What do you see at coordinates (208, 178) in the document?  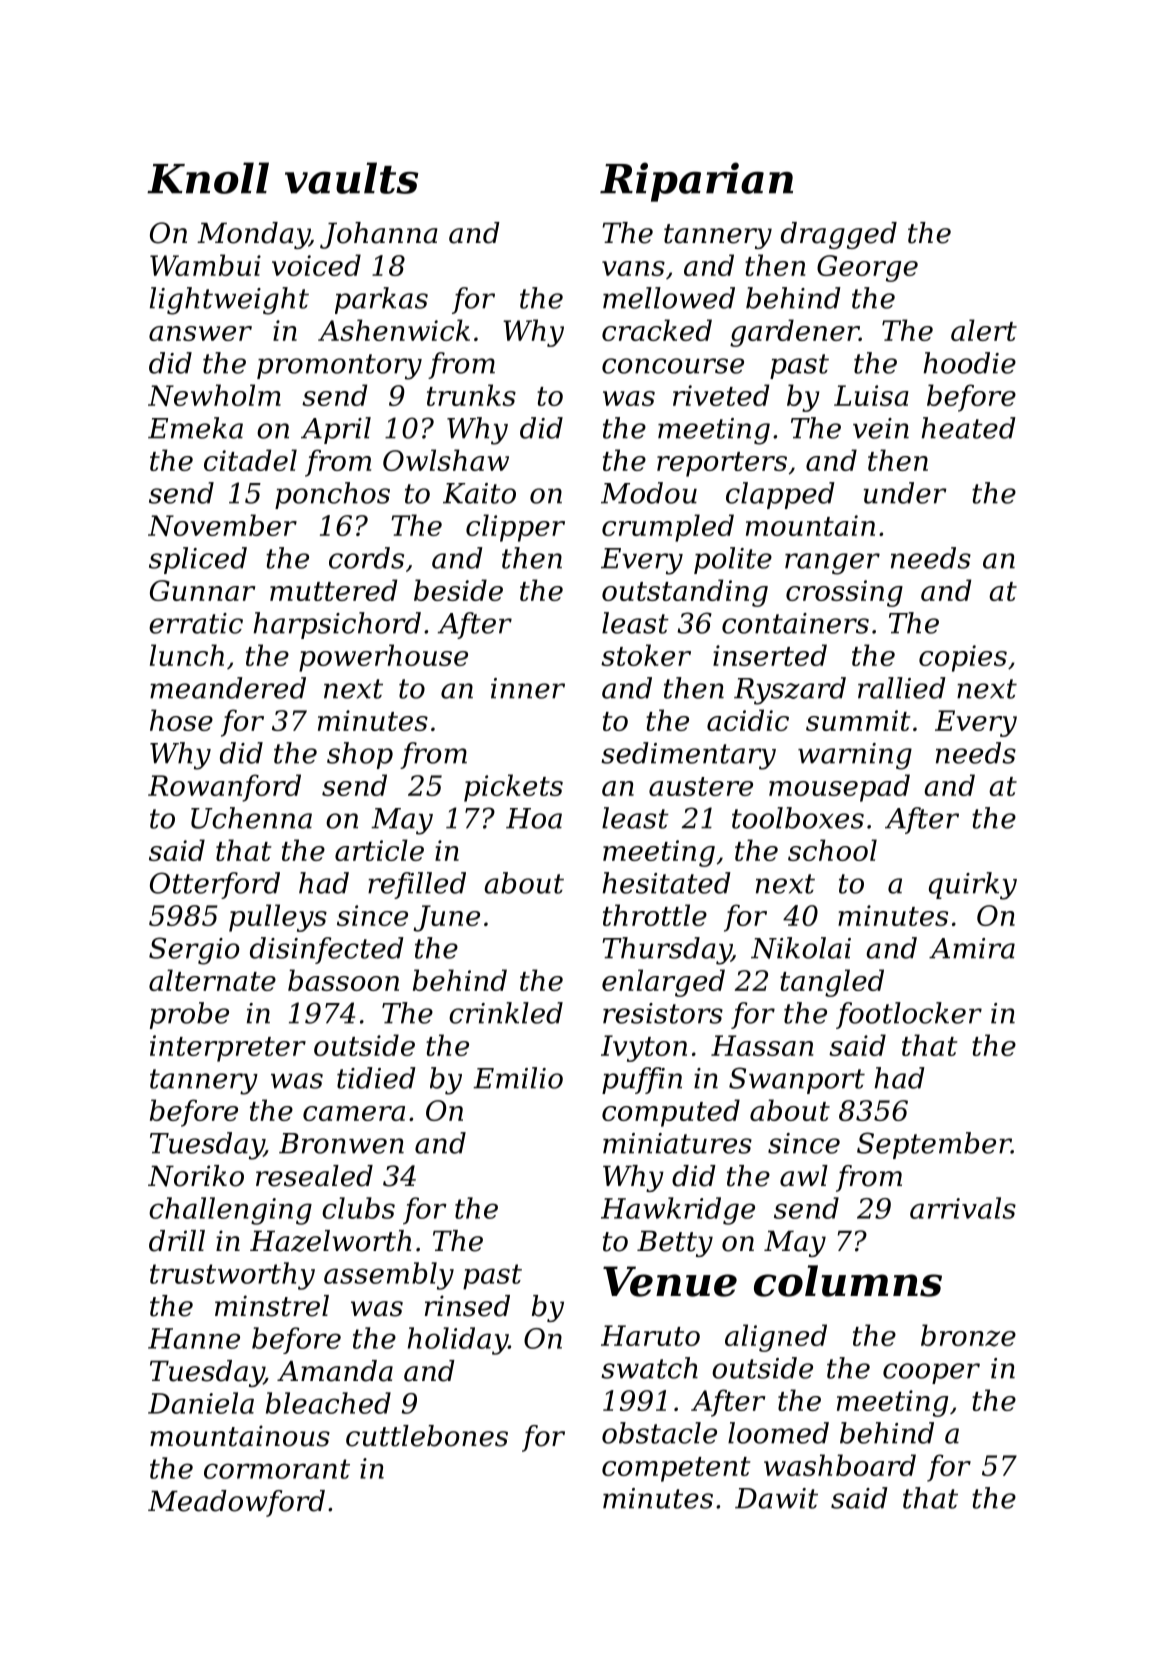 I see `Knoll` at bounding box center [208, 178].
